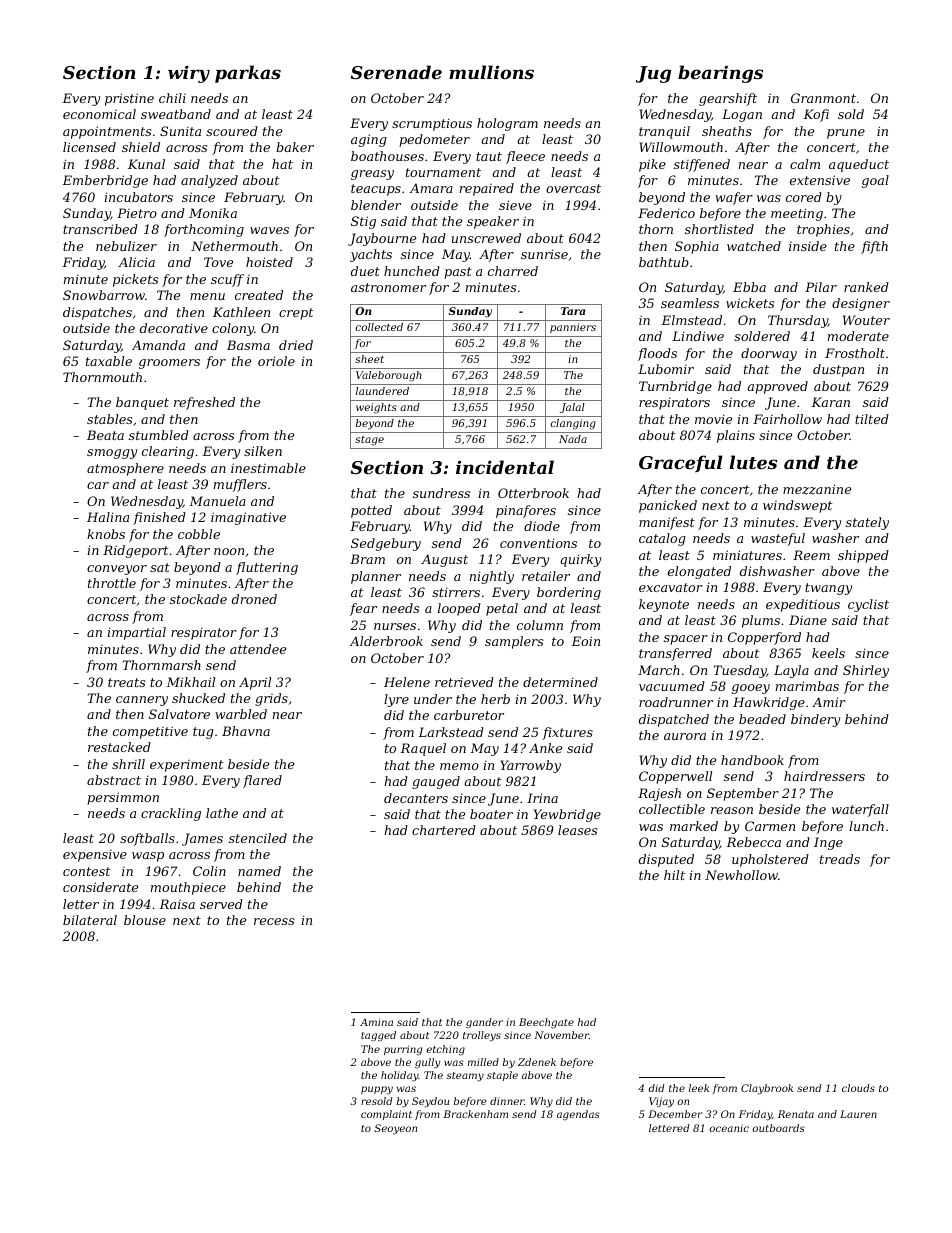 The height and width of the page is (1233, 952). Describe the element at coordinates (668, 506) in the page. I see `panicked` at that location.
